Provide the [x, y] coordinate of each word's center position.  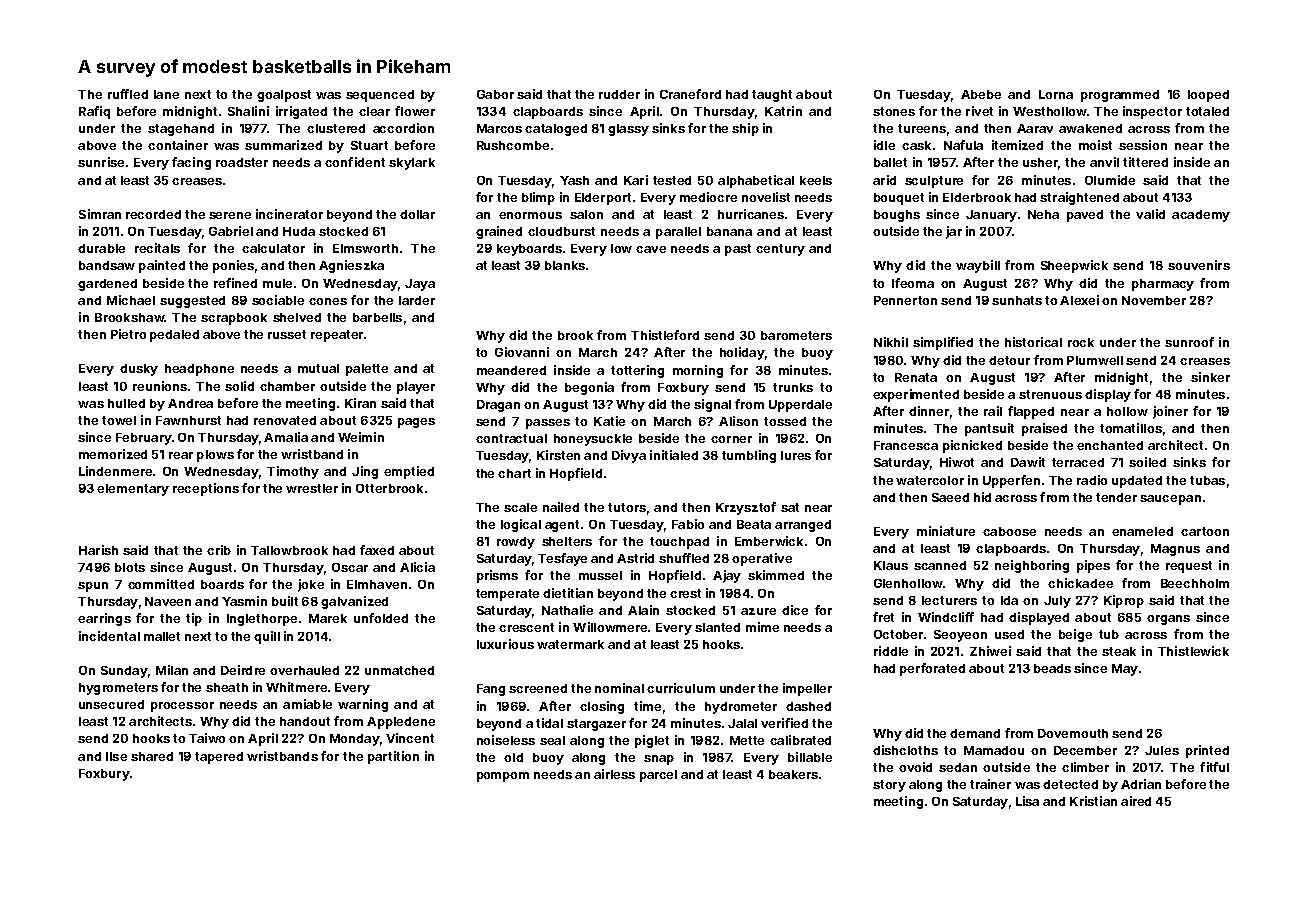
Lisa [1027, 801]
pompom [503, 777]
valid [1150, 214]
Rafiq [94, 112]
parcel [658, 776]
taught [772, 96]
